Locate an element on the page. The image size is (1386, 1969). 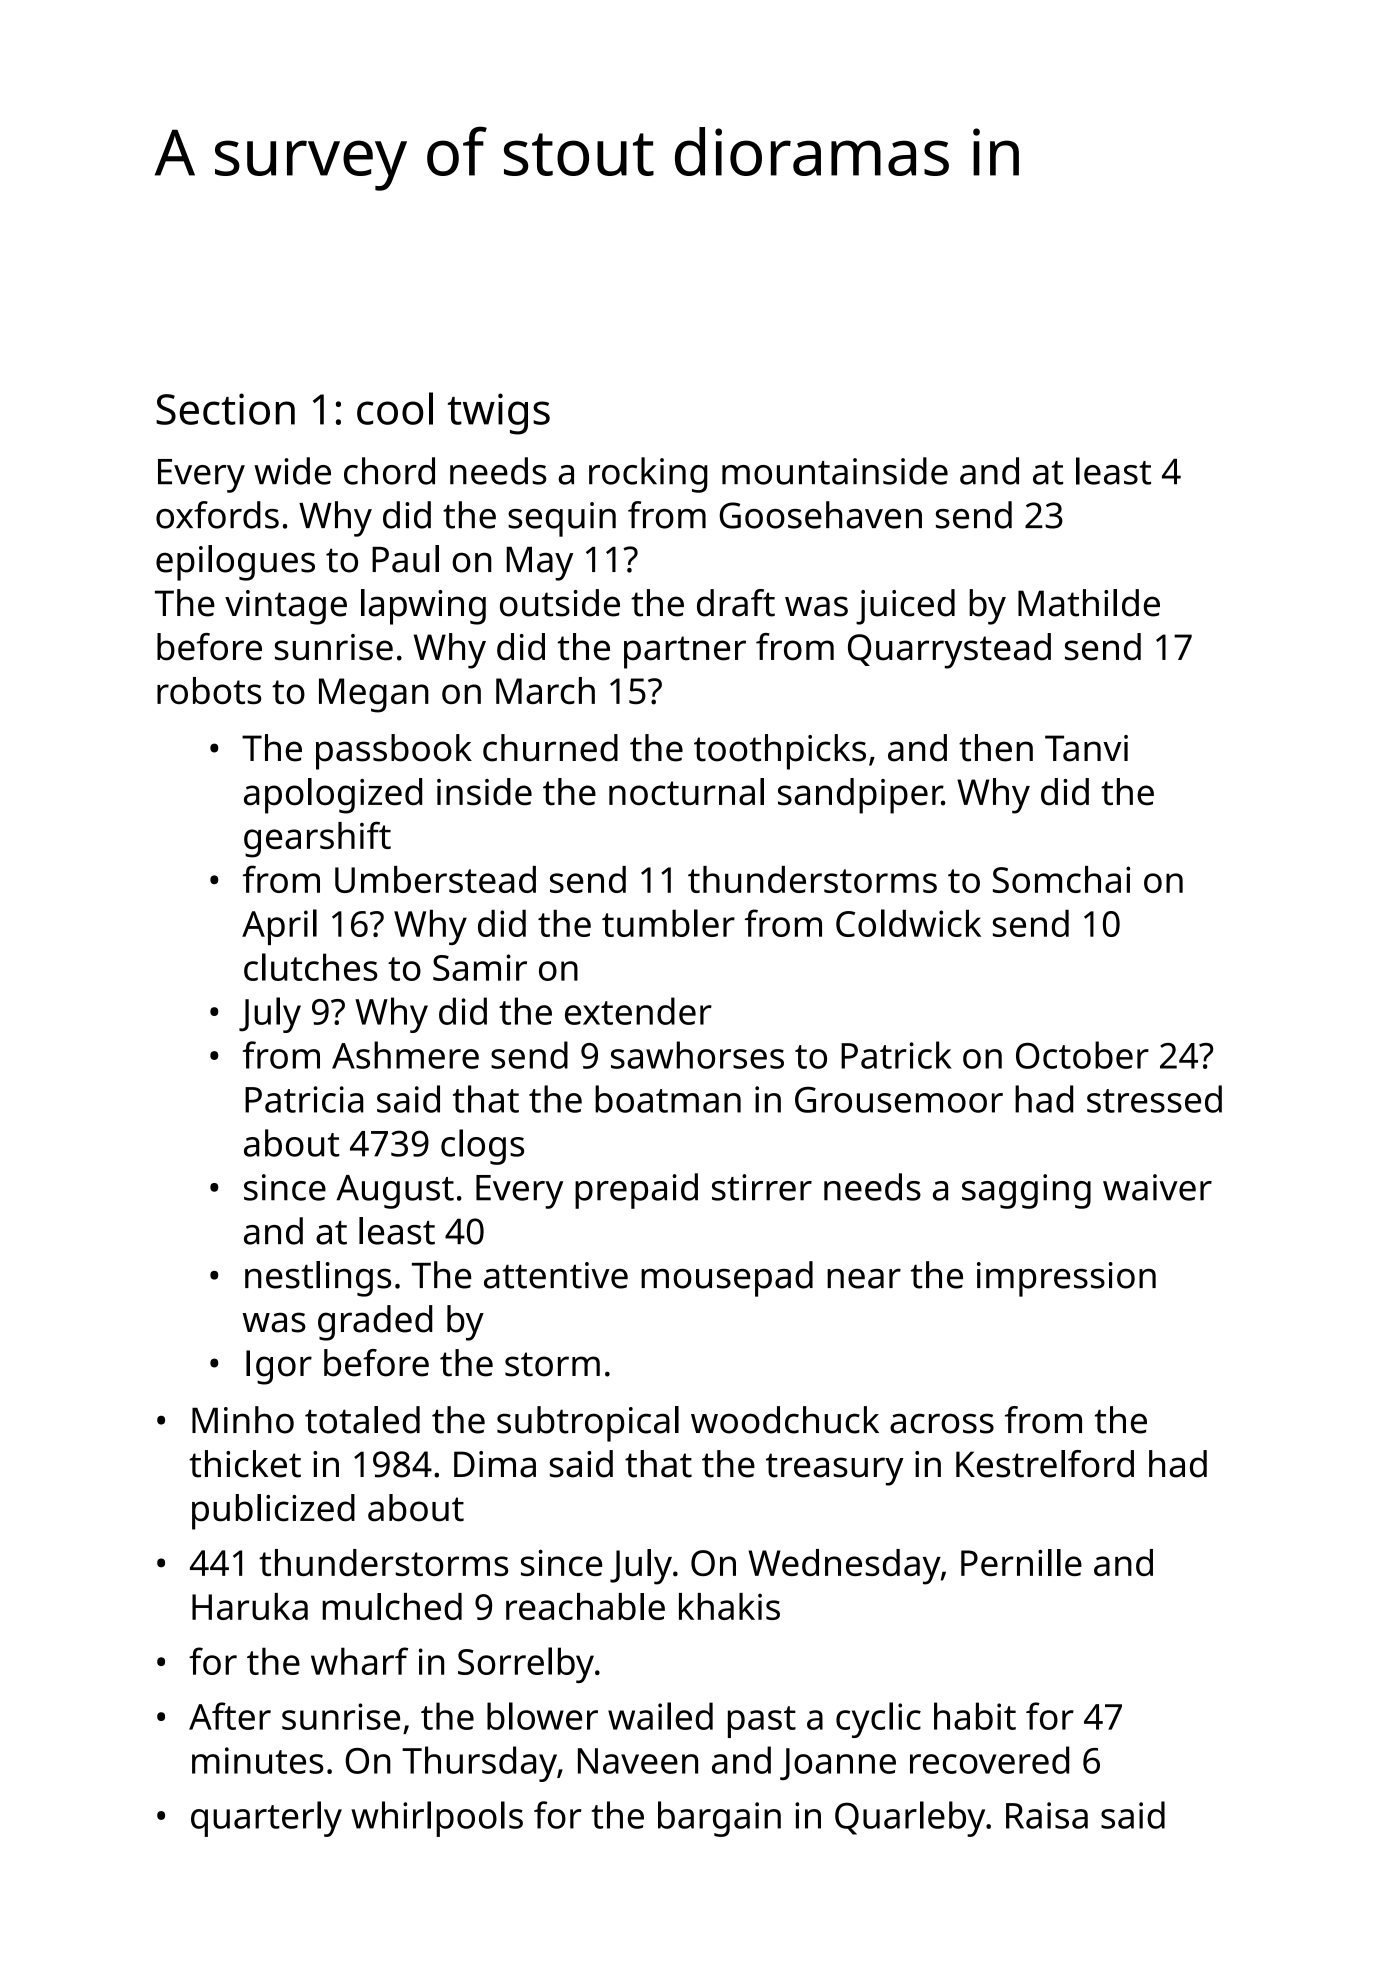
sagging is located at coordinates (1026, 1191).
